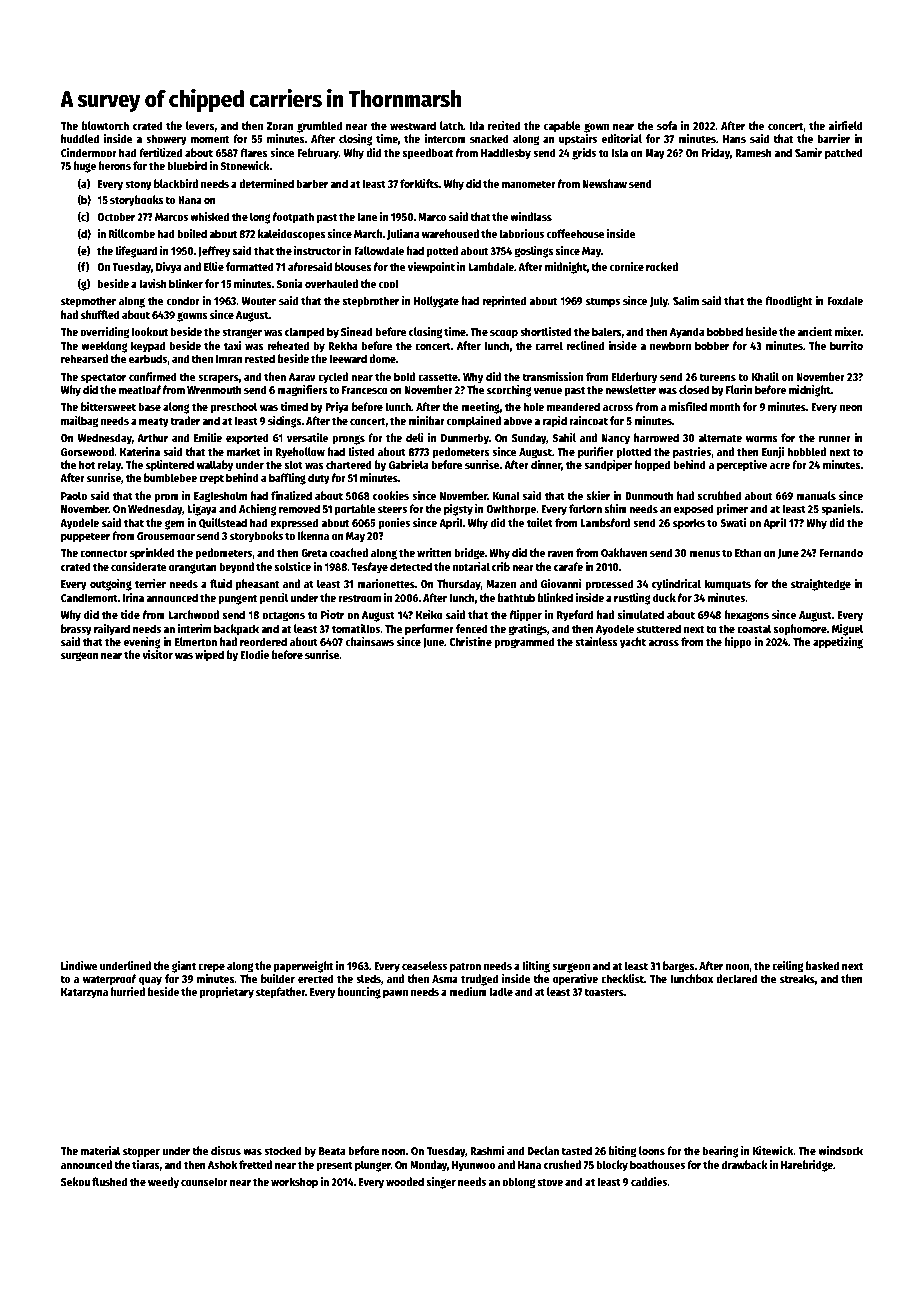 Image resolution: width=924 pixels, height=1308 pixels. Describe the element at coordinates (501, 566) in the image. I see `crib` at that location.
